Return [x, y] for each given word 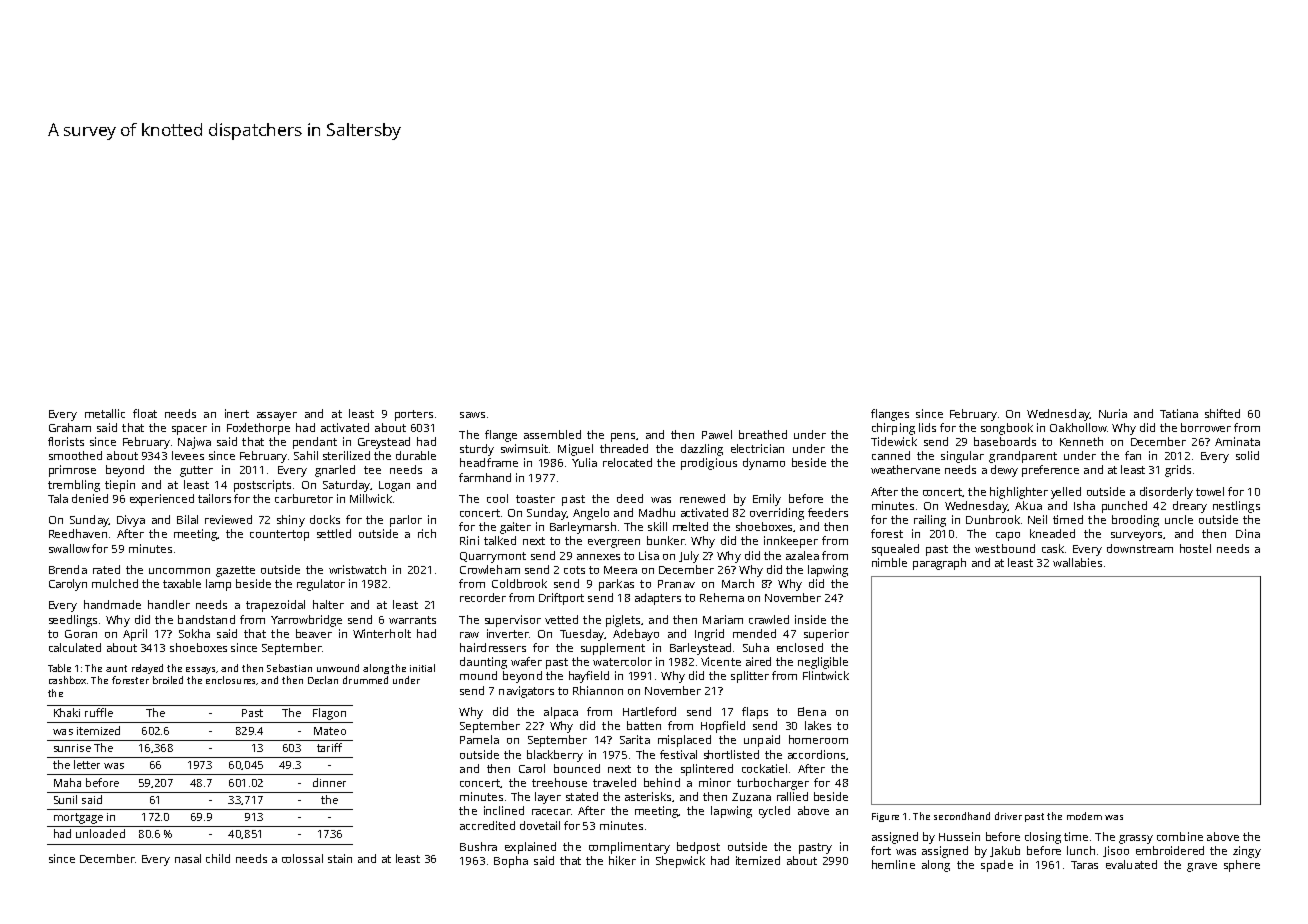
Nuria [1113, 413]
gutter [196, 471]
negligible [823, 663]
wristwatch [357, 569]
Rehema [722, 597]
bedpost [698, 848]
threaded [624, 448]
